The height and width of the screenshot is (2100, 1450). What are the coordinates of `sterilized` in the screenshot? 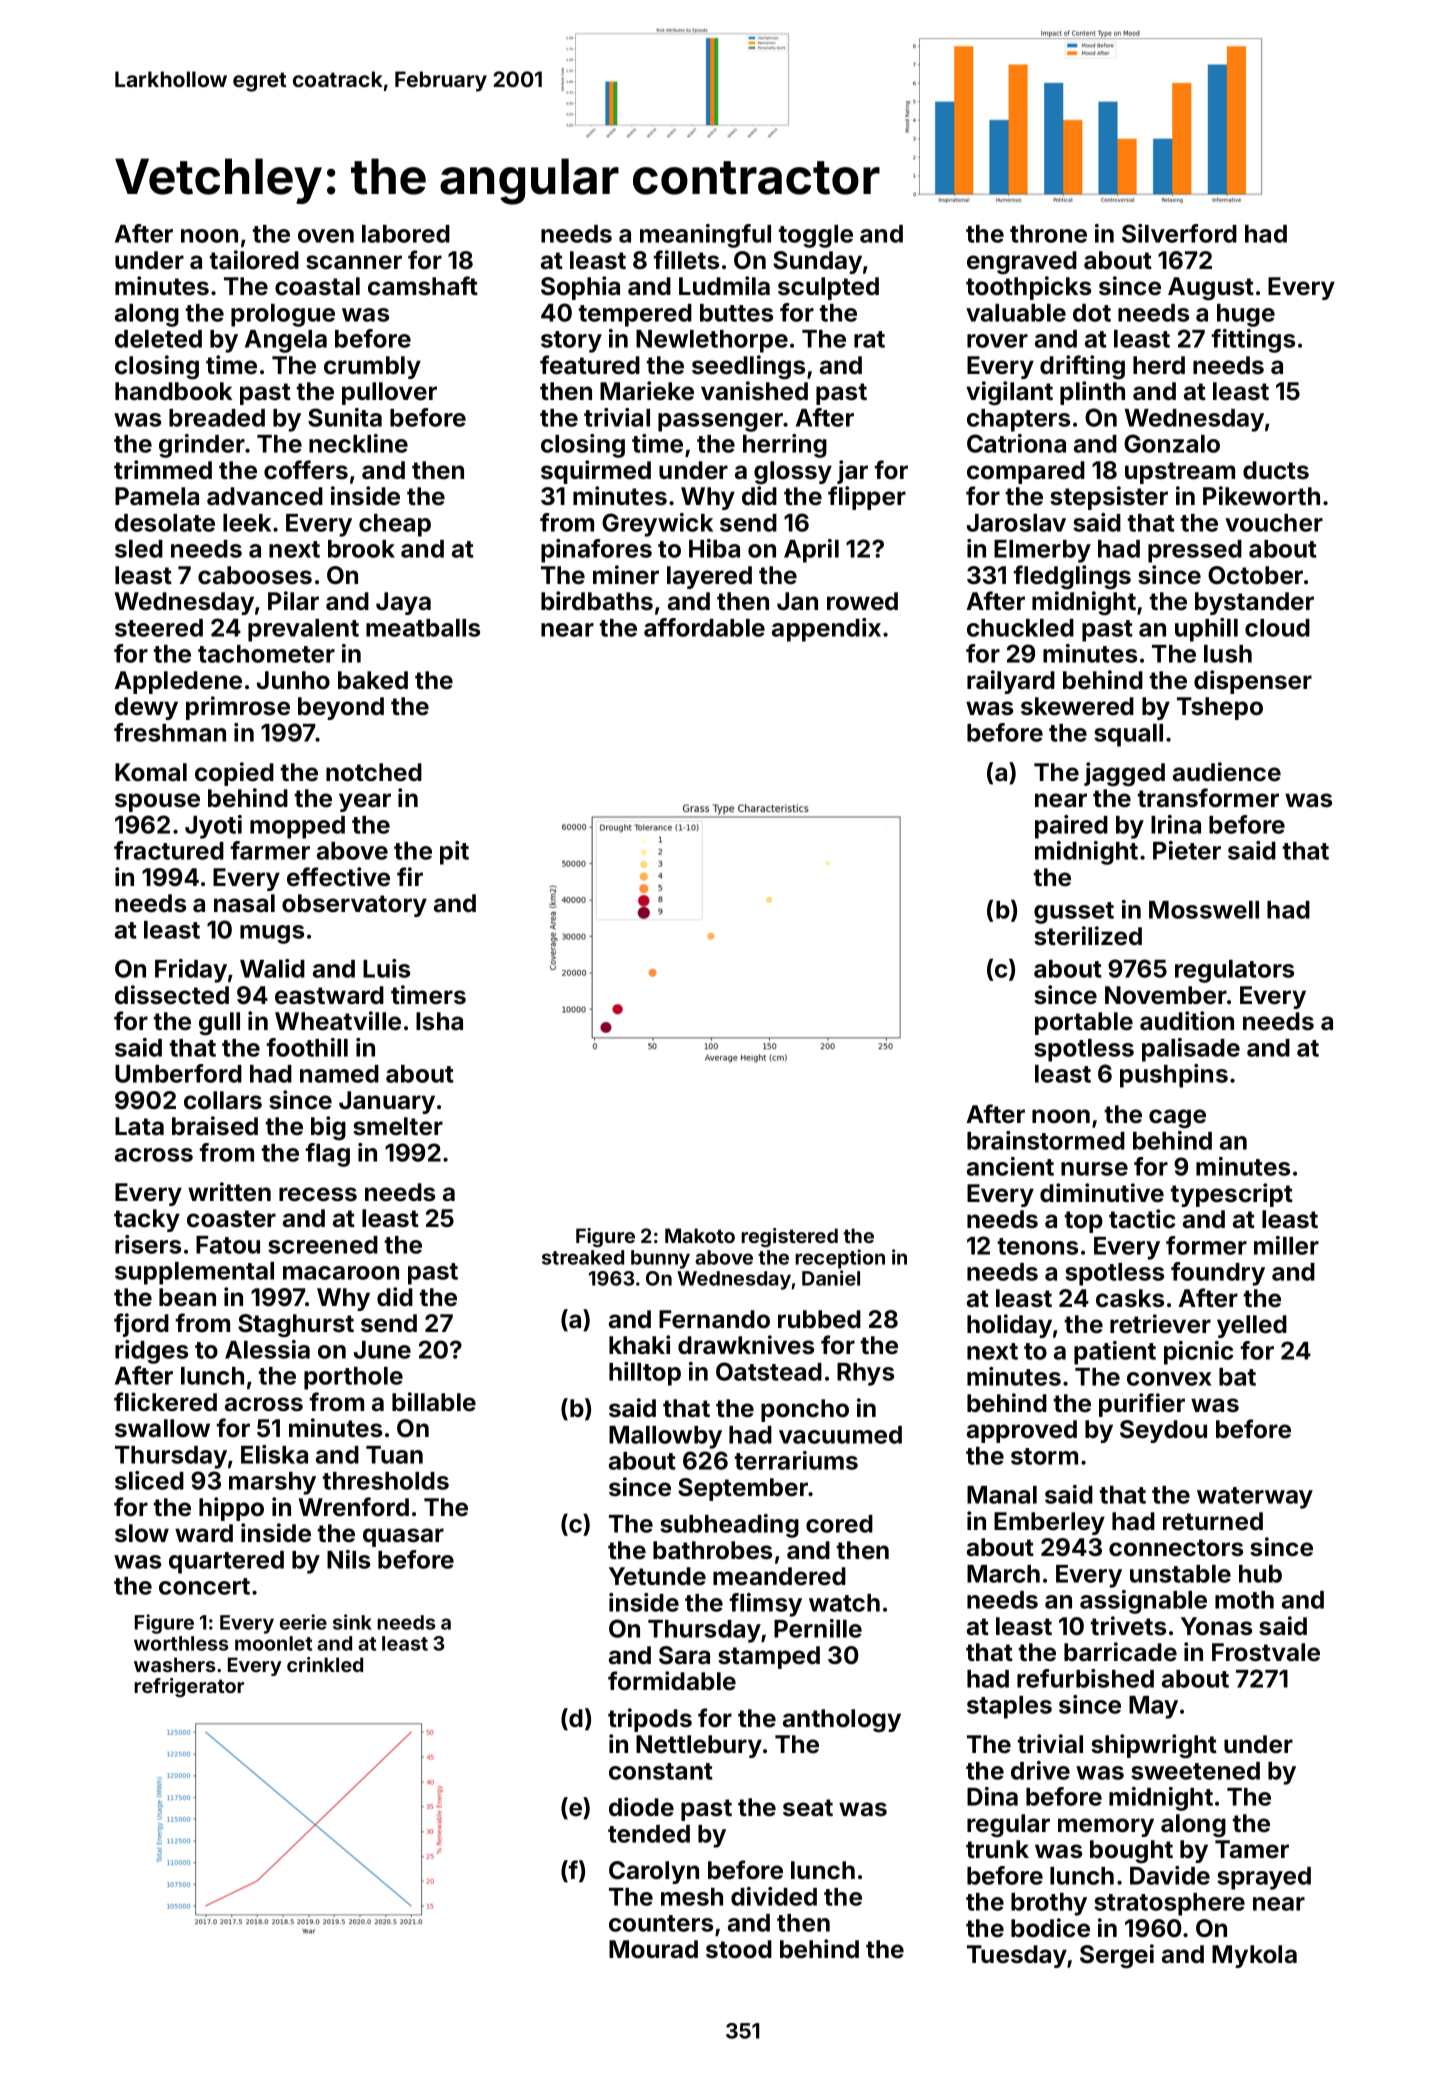 It's located at (1088, 936).
